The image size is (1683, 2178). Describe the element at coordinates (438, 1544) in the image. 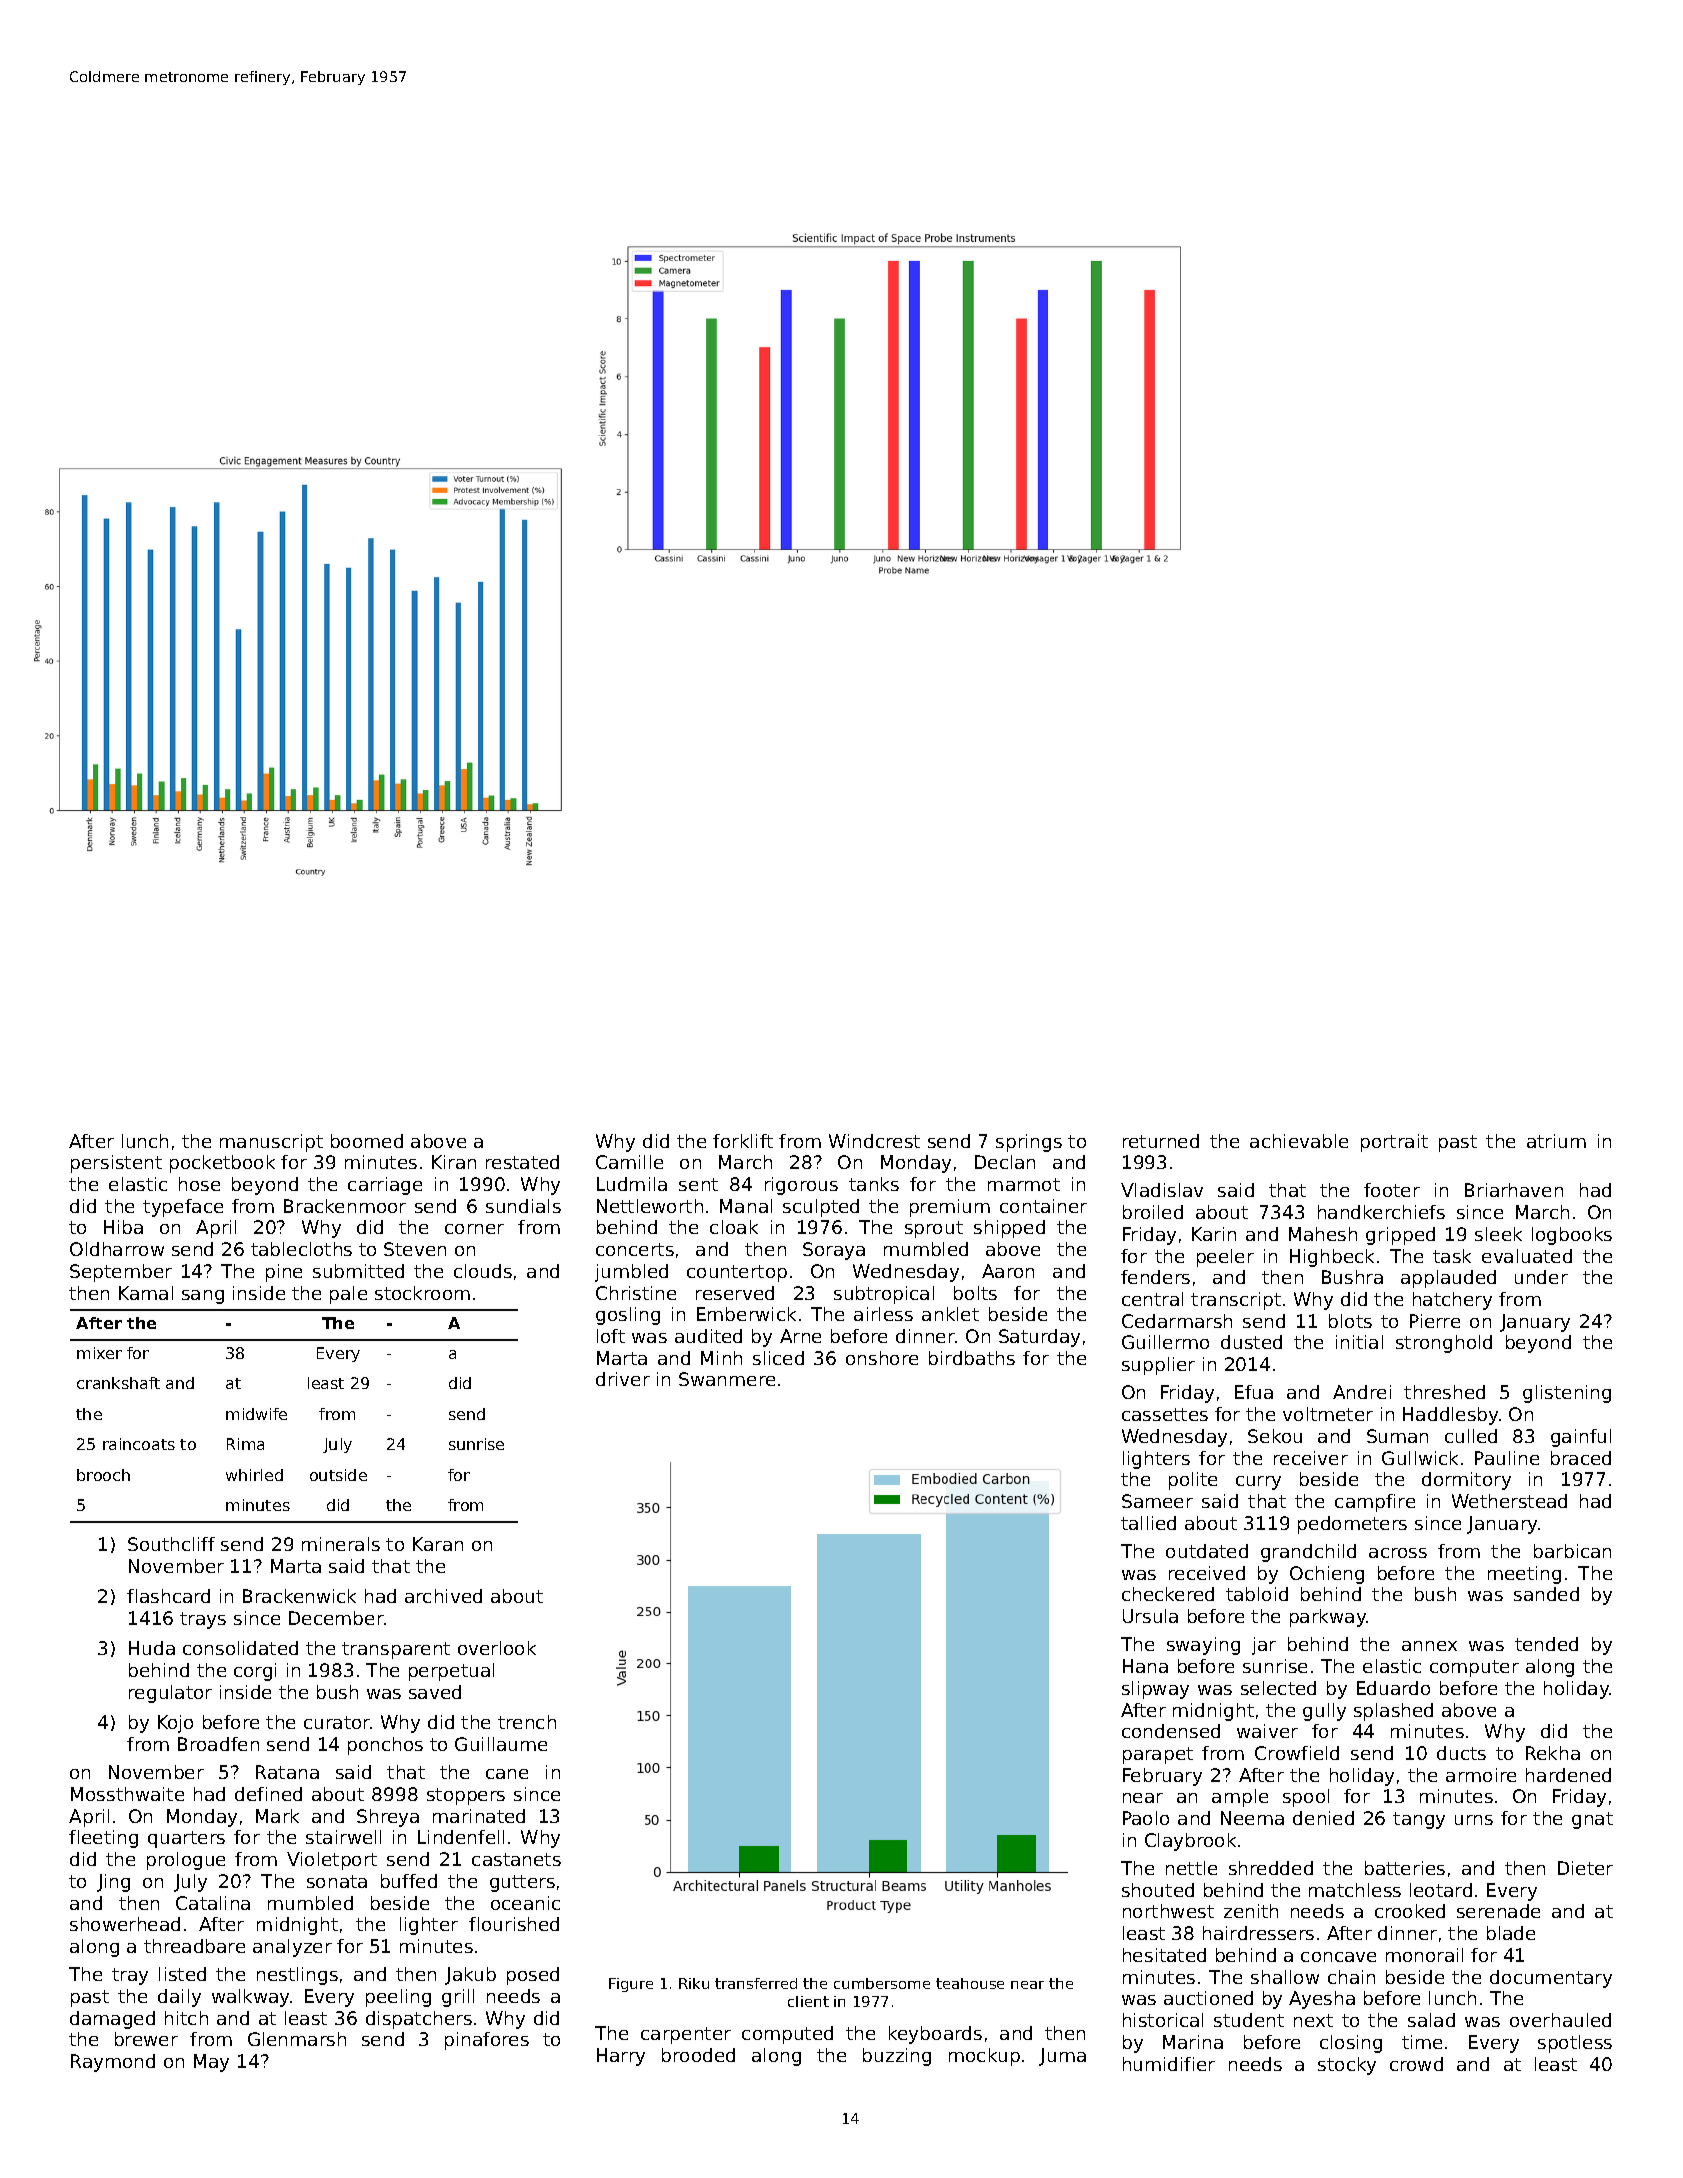

I see `Karan` at that location.
